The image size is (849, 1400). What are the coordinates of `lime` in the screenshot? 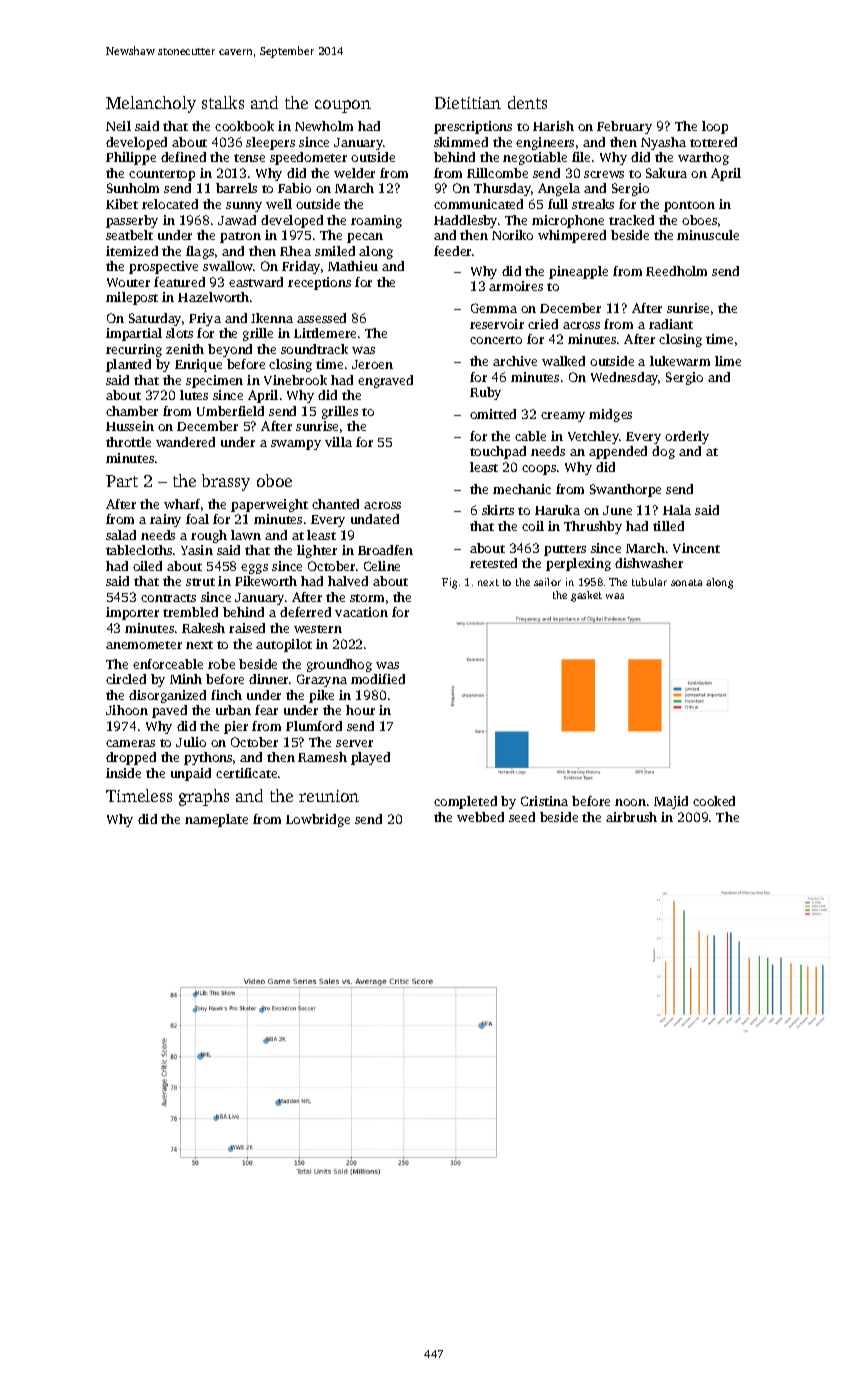 It's located at (728, 361).
